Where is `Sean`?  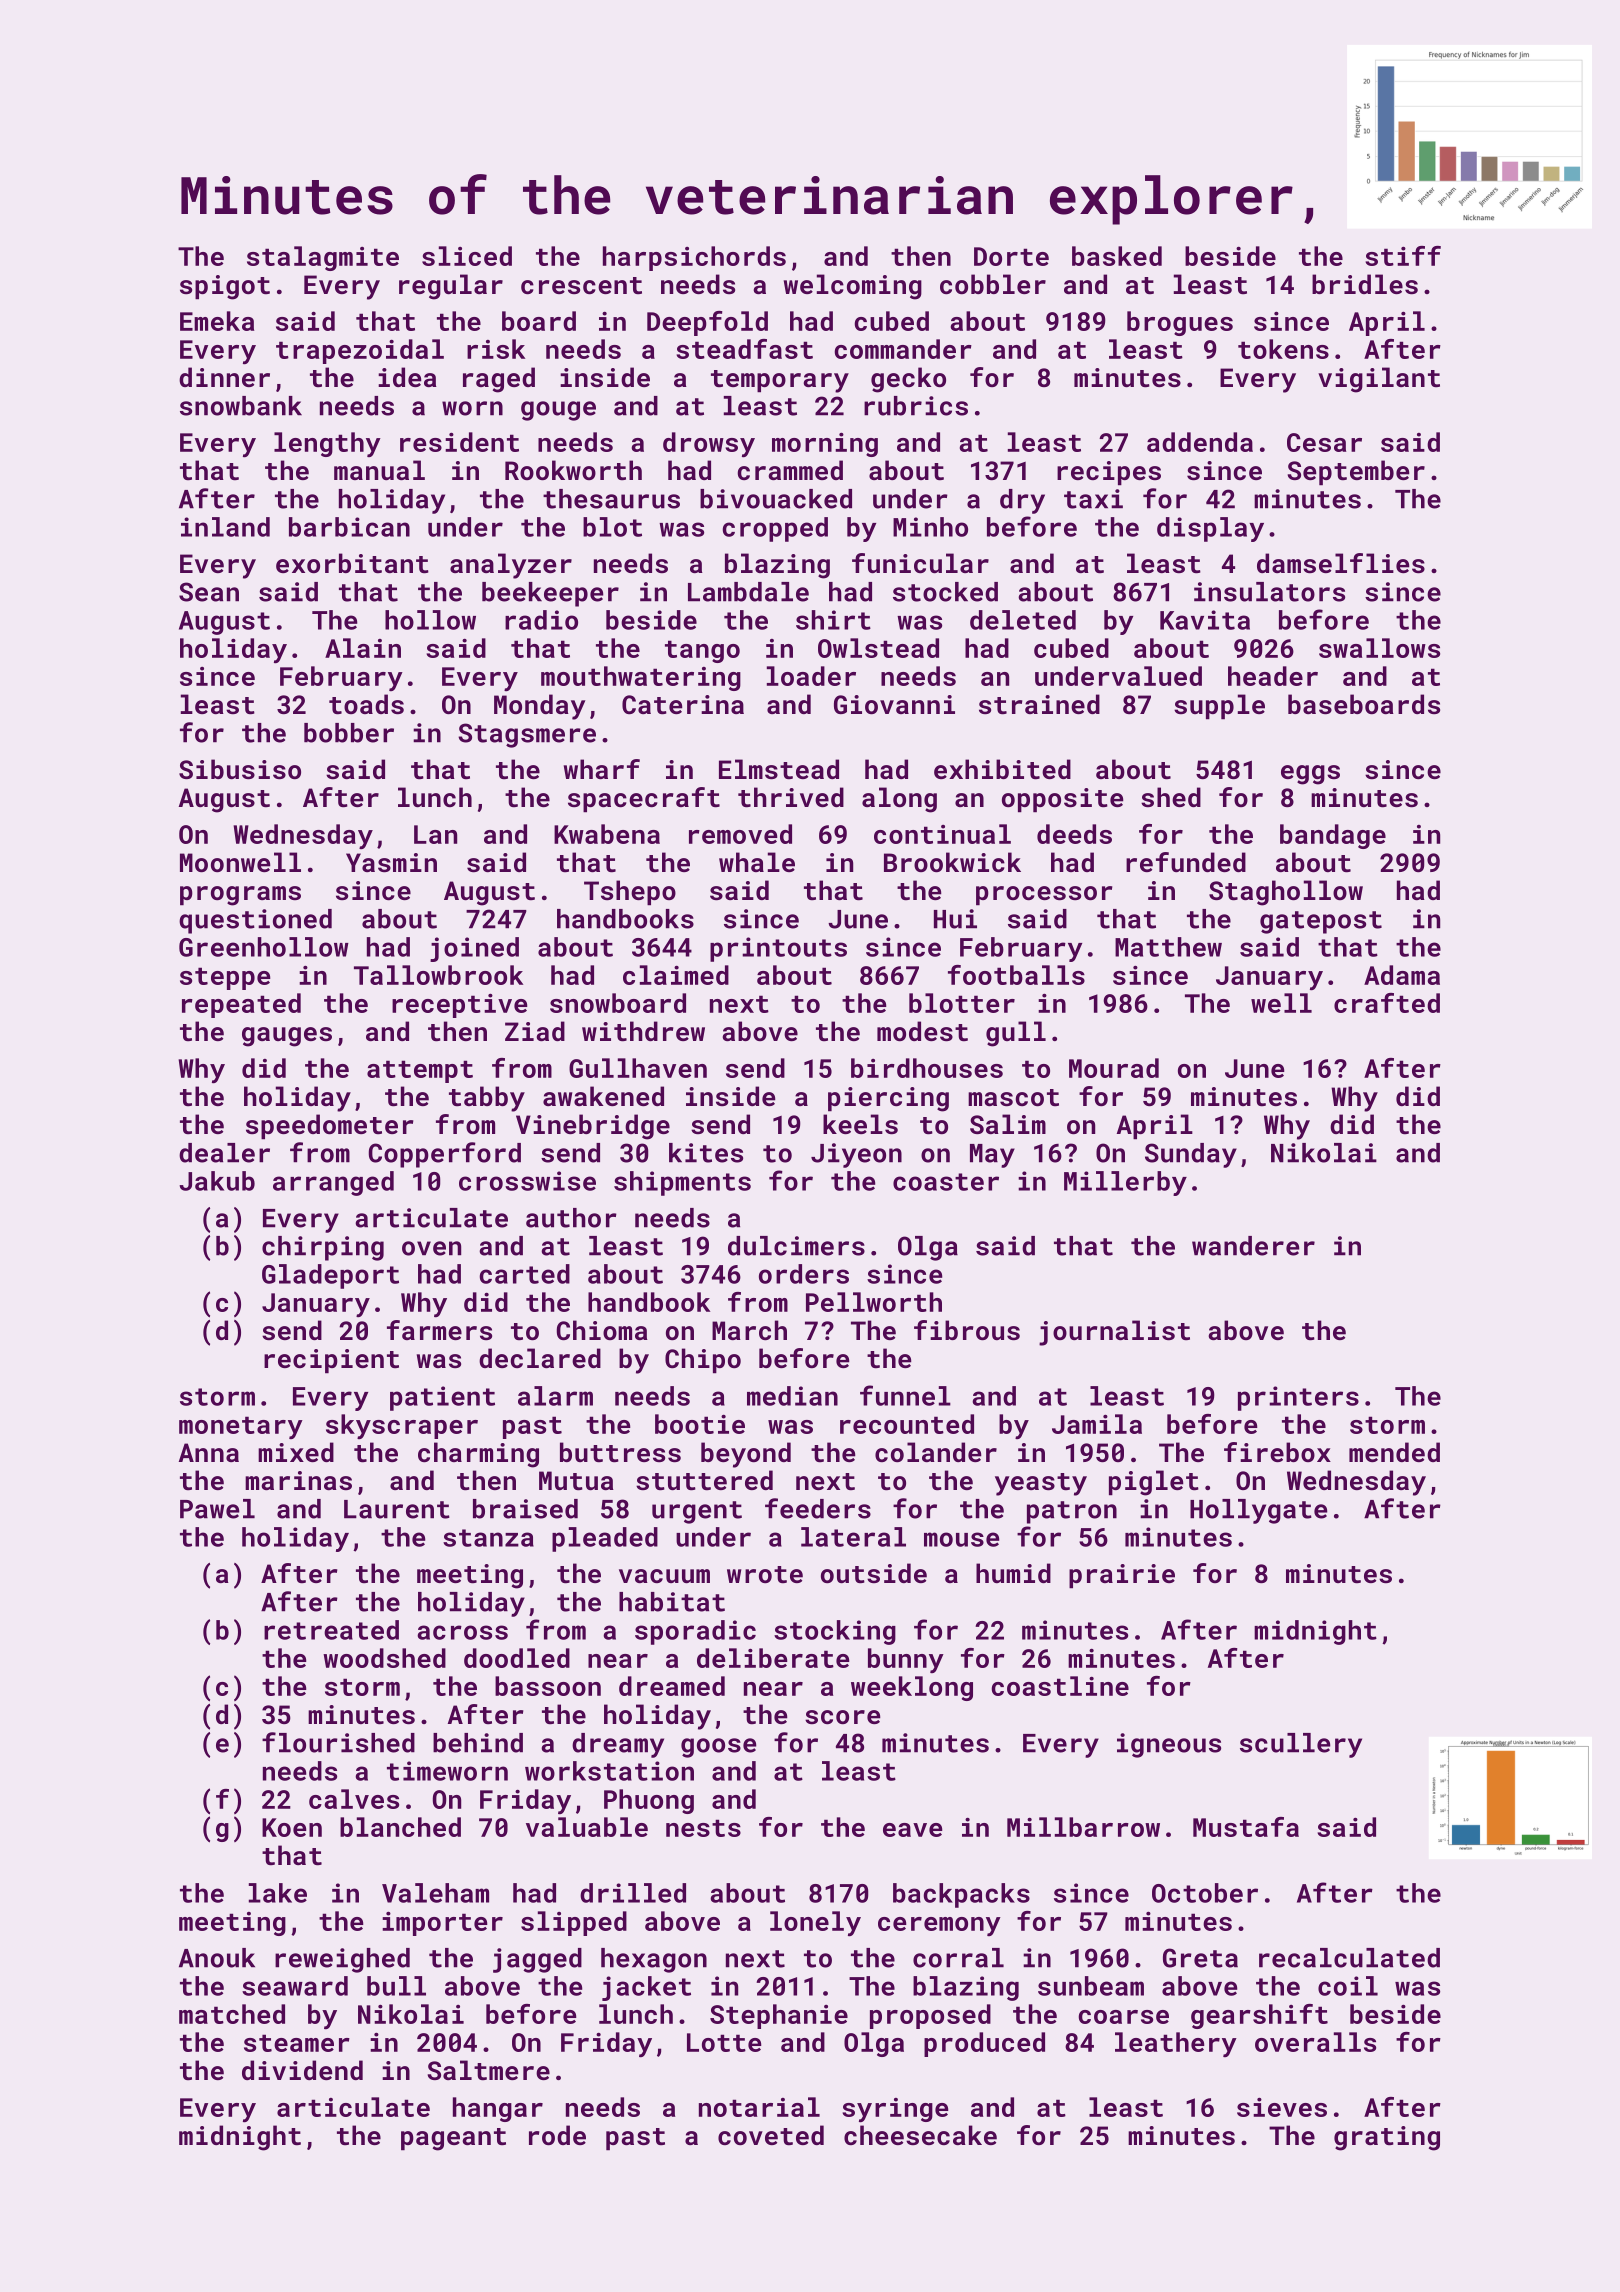 Sean is located at coordinates (209, 592).
